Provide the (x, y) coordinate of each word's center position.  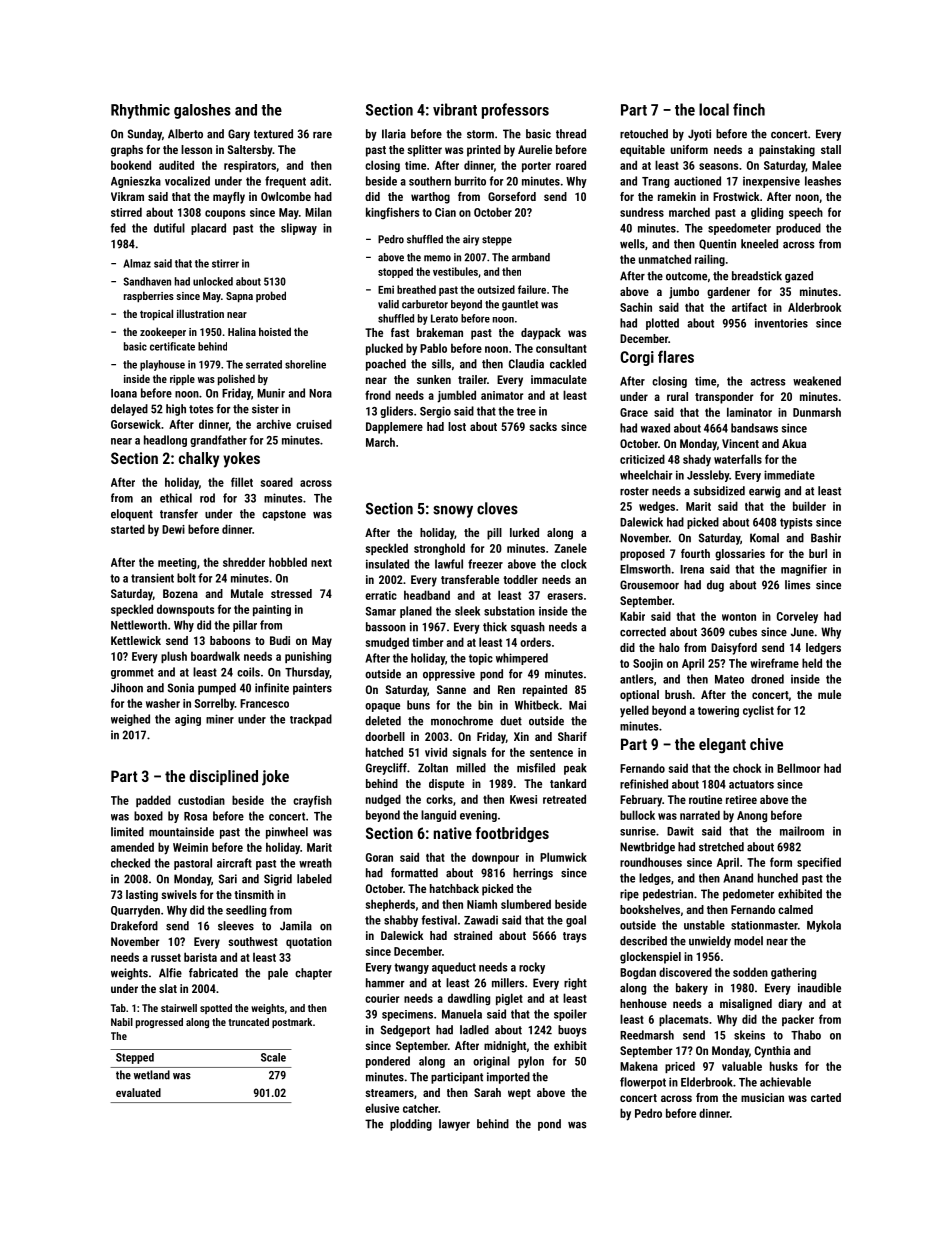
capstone (284, 515)
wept (519, 1094)
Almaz (137, 263)
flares (676, 356)
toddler (520, 579)
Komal (764, 538)
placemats (683, 1020)
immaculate (559, 379)
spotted (216, 1009)
